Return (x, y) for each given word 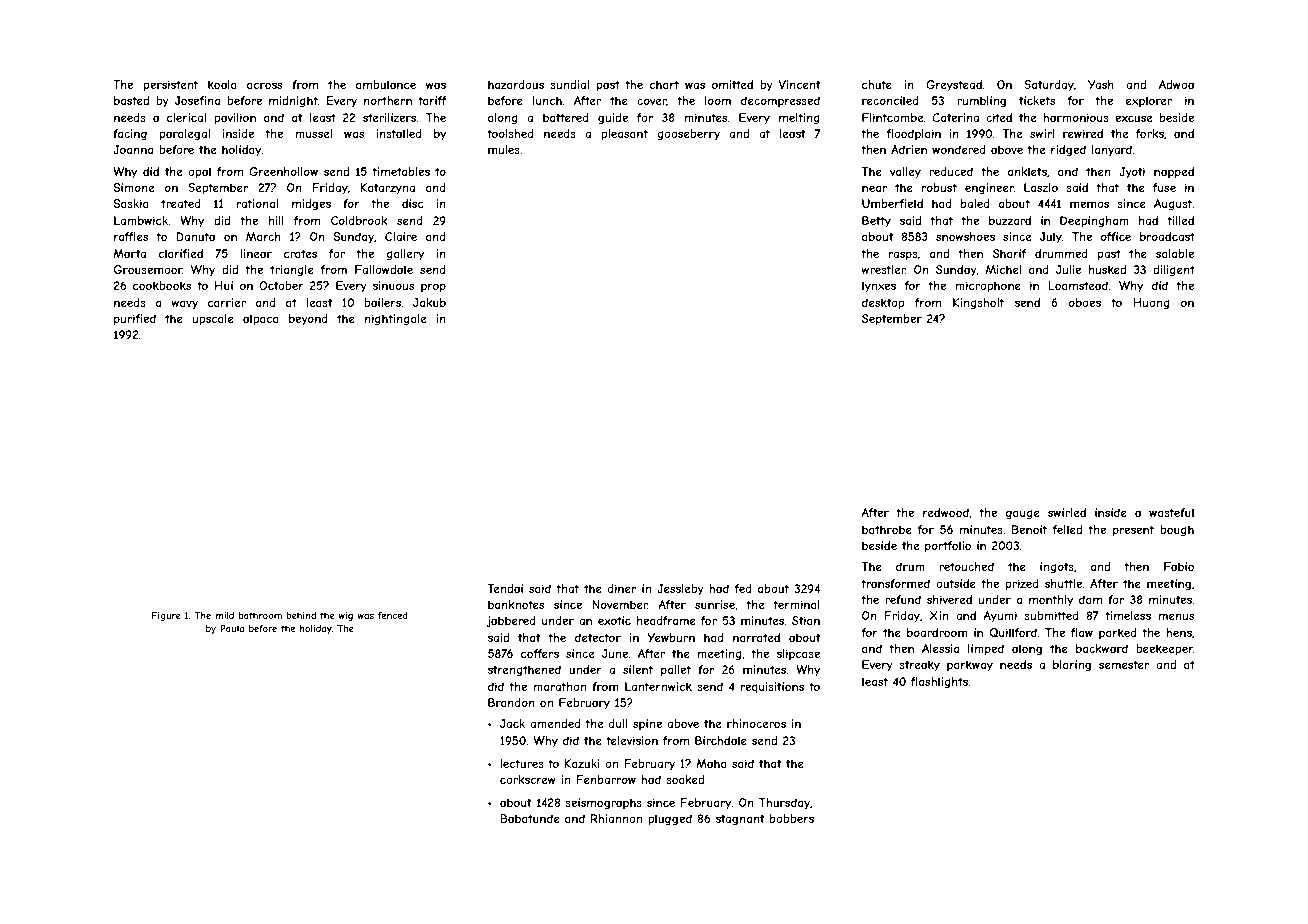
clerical (186, 117)
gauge (1023, 515)
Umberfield (892, 203)
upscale (213, 320)
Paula (232, 628)
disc (413, 203)
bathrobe (887, 529)
